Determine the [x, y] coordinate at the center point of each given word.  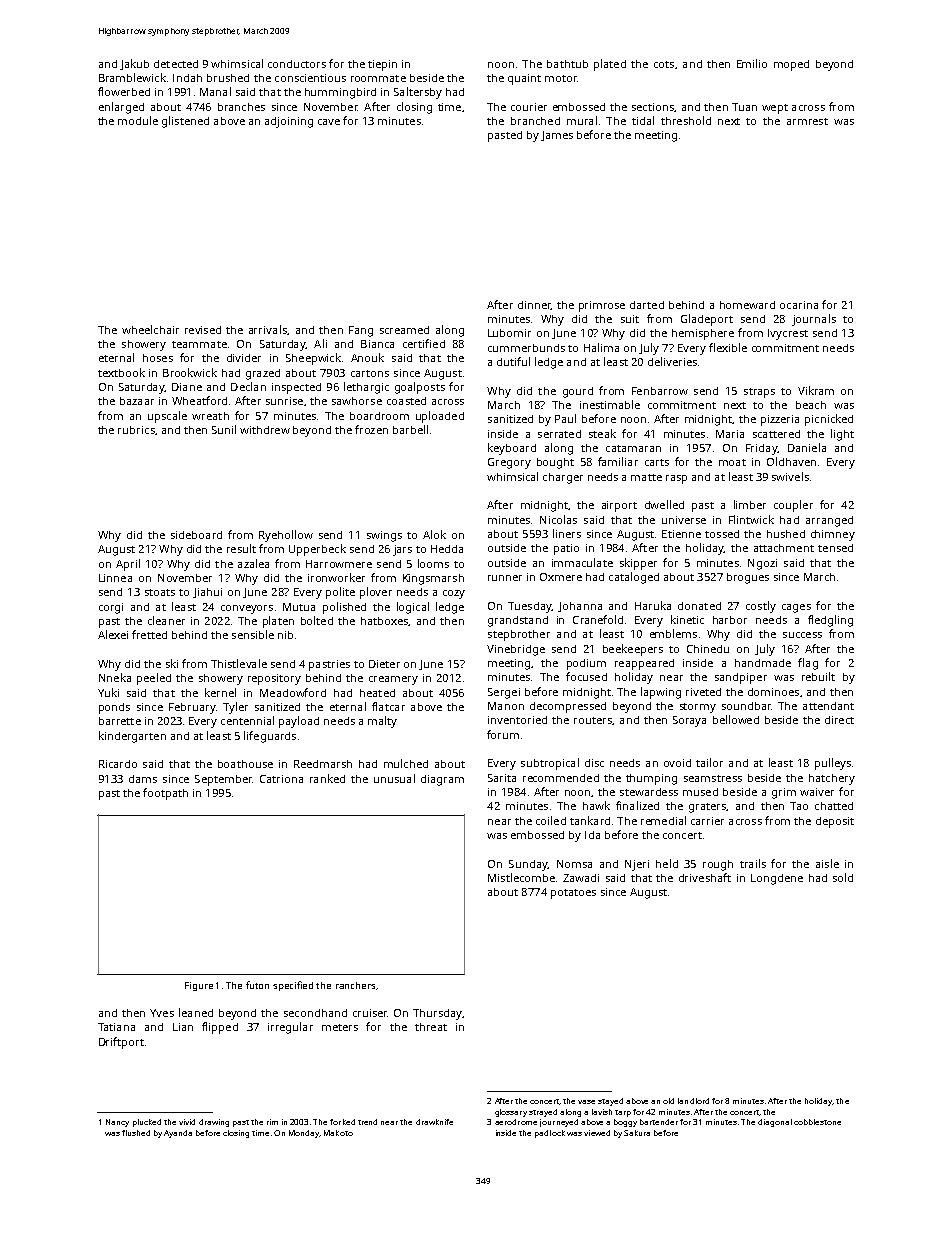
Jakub [134, 64]
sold [843, 877]
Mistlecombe [521, 877]
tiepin [382, 65]
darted [647, 305]
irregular [290, 1028]
